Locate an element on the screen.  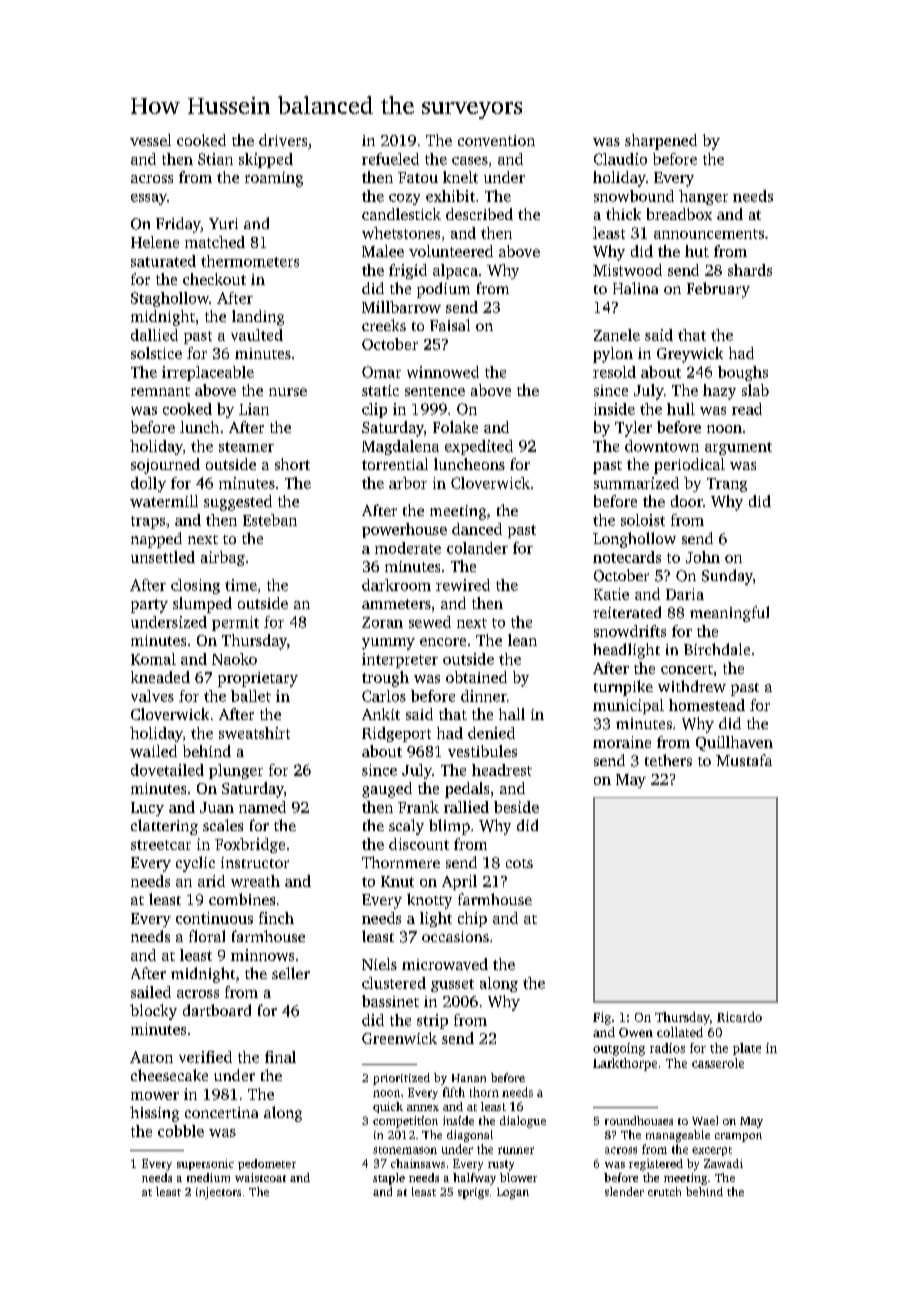
waistcoat is located at coordinates (260, 1177).
